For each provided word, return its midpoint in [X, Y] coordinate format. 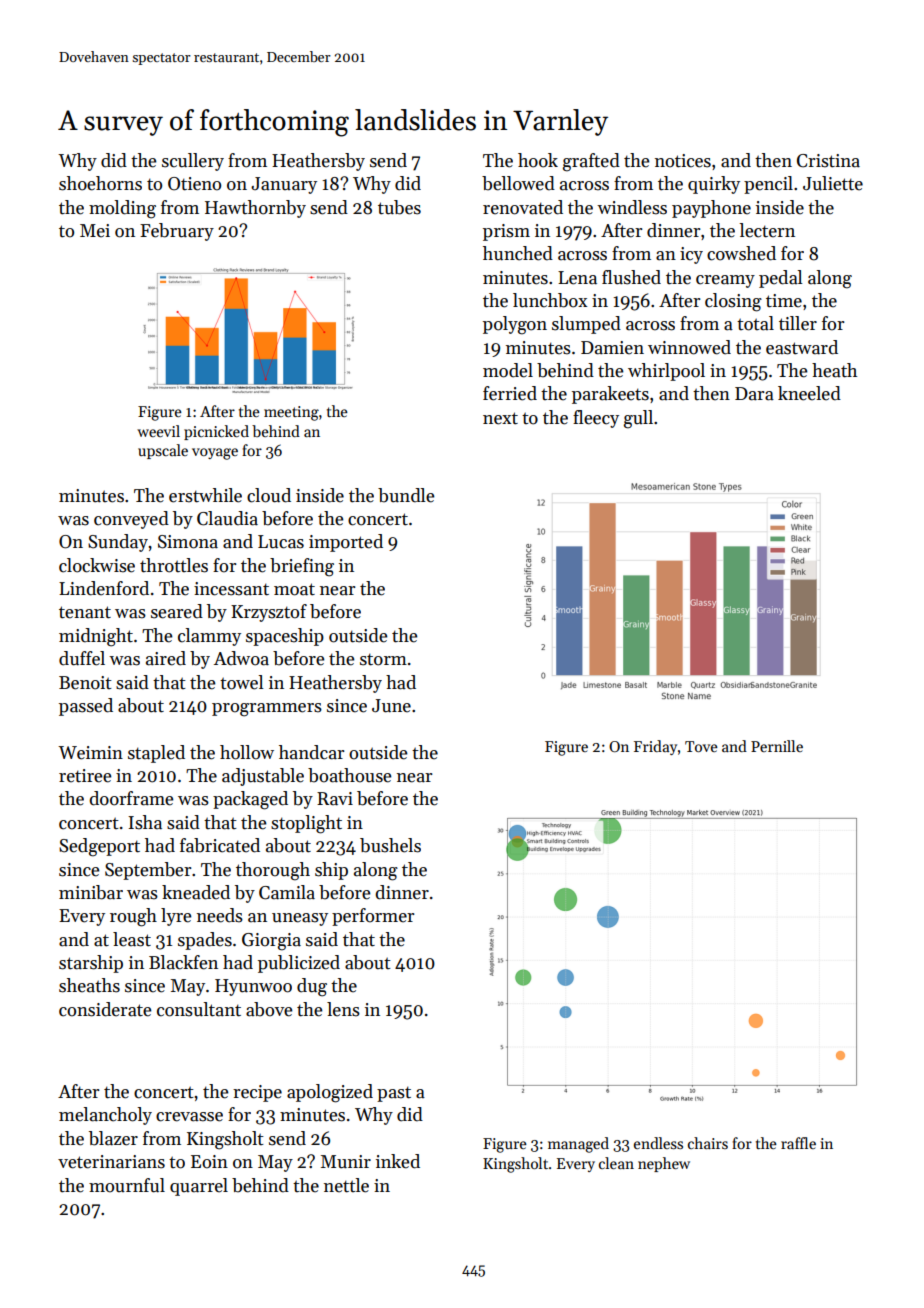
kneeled [809, 393]
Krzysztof [269, 613]
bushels [390, 845]
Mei [95, 231]
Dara [754, 394]
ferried [510, 393]
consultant [199, 1009]
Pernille [777, 746]
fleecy [596, 419]
